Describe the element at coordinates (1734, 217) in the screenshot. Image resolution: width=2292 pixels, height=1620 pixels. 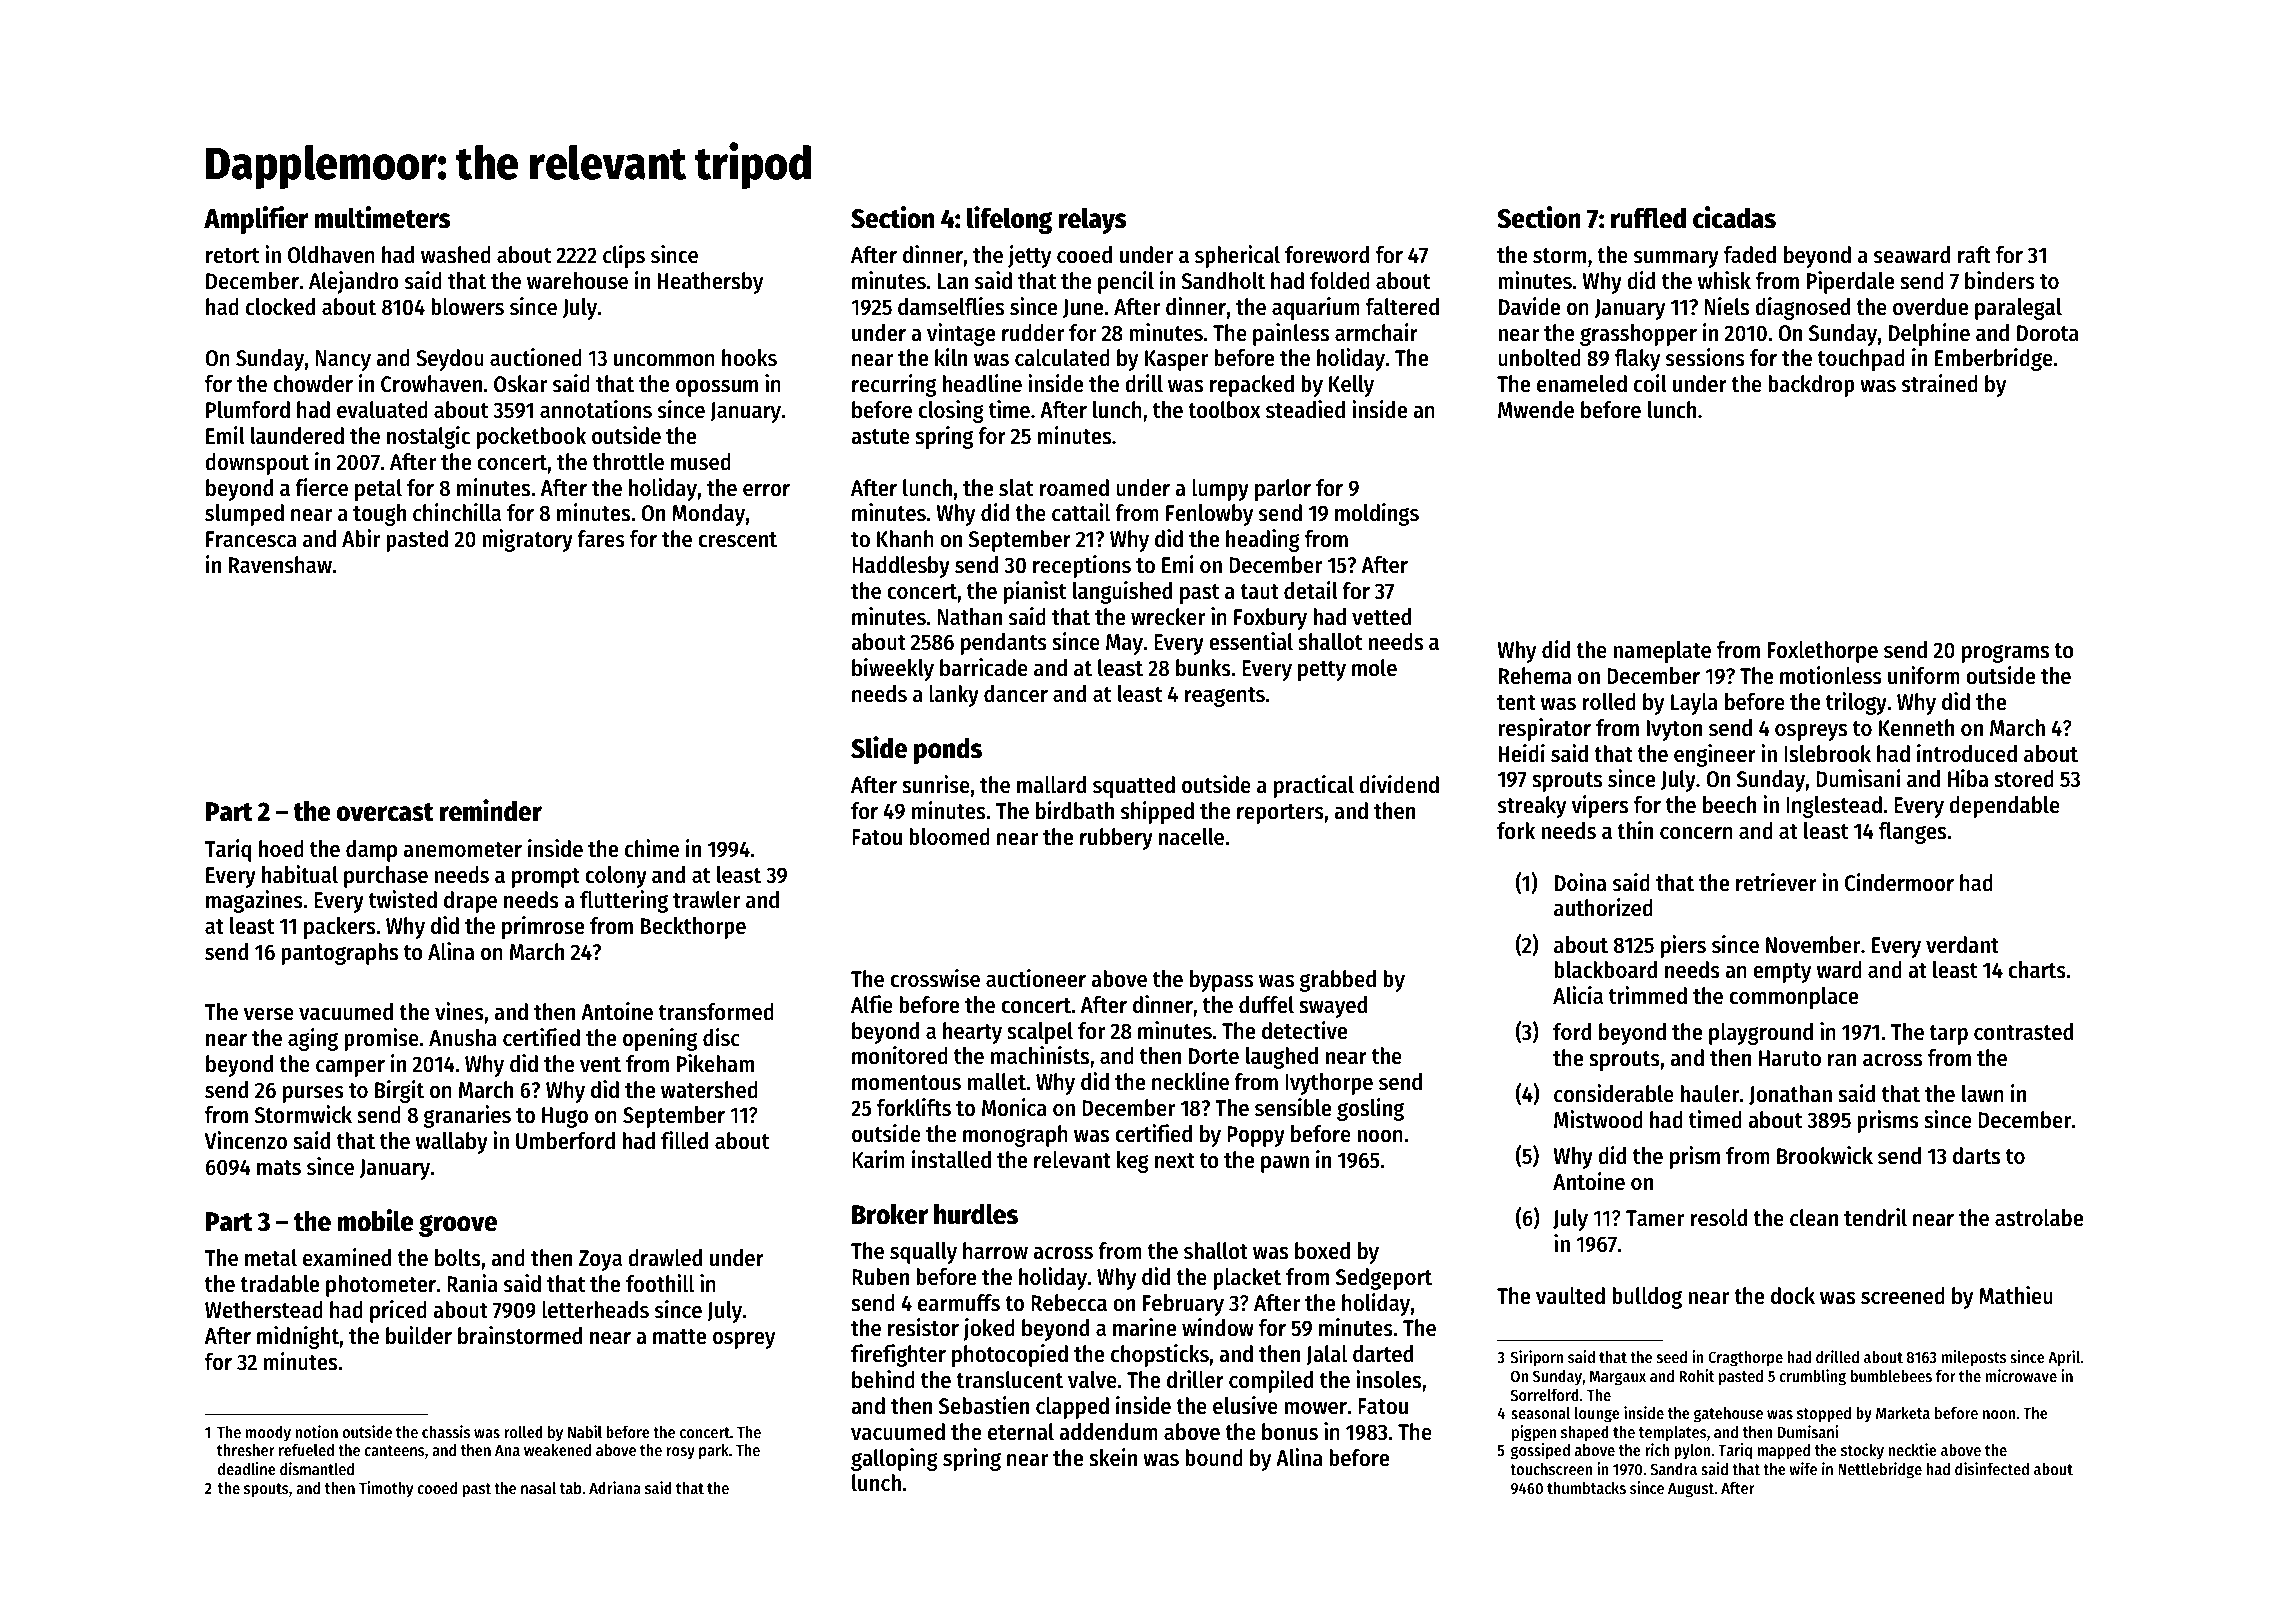
I see `cicadas` at that location.
